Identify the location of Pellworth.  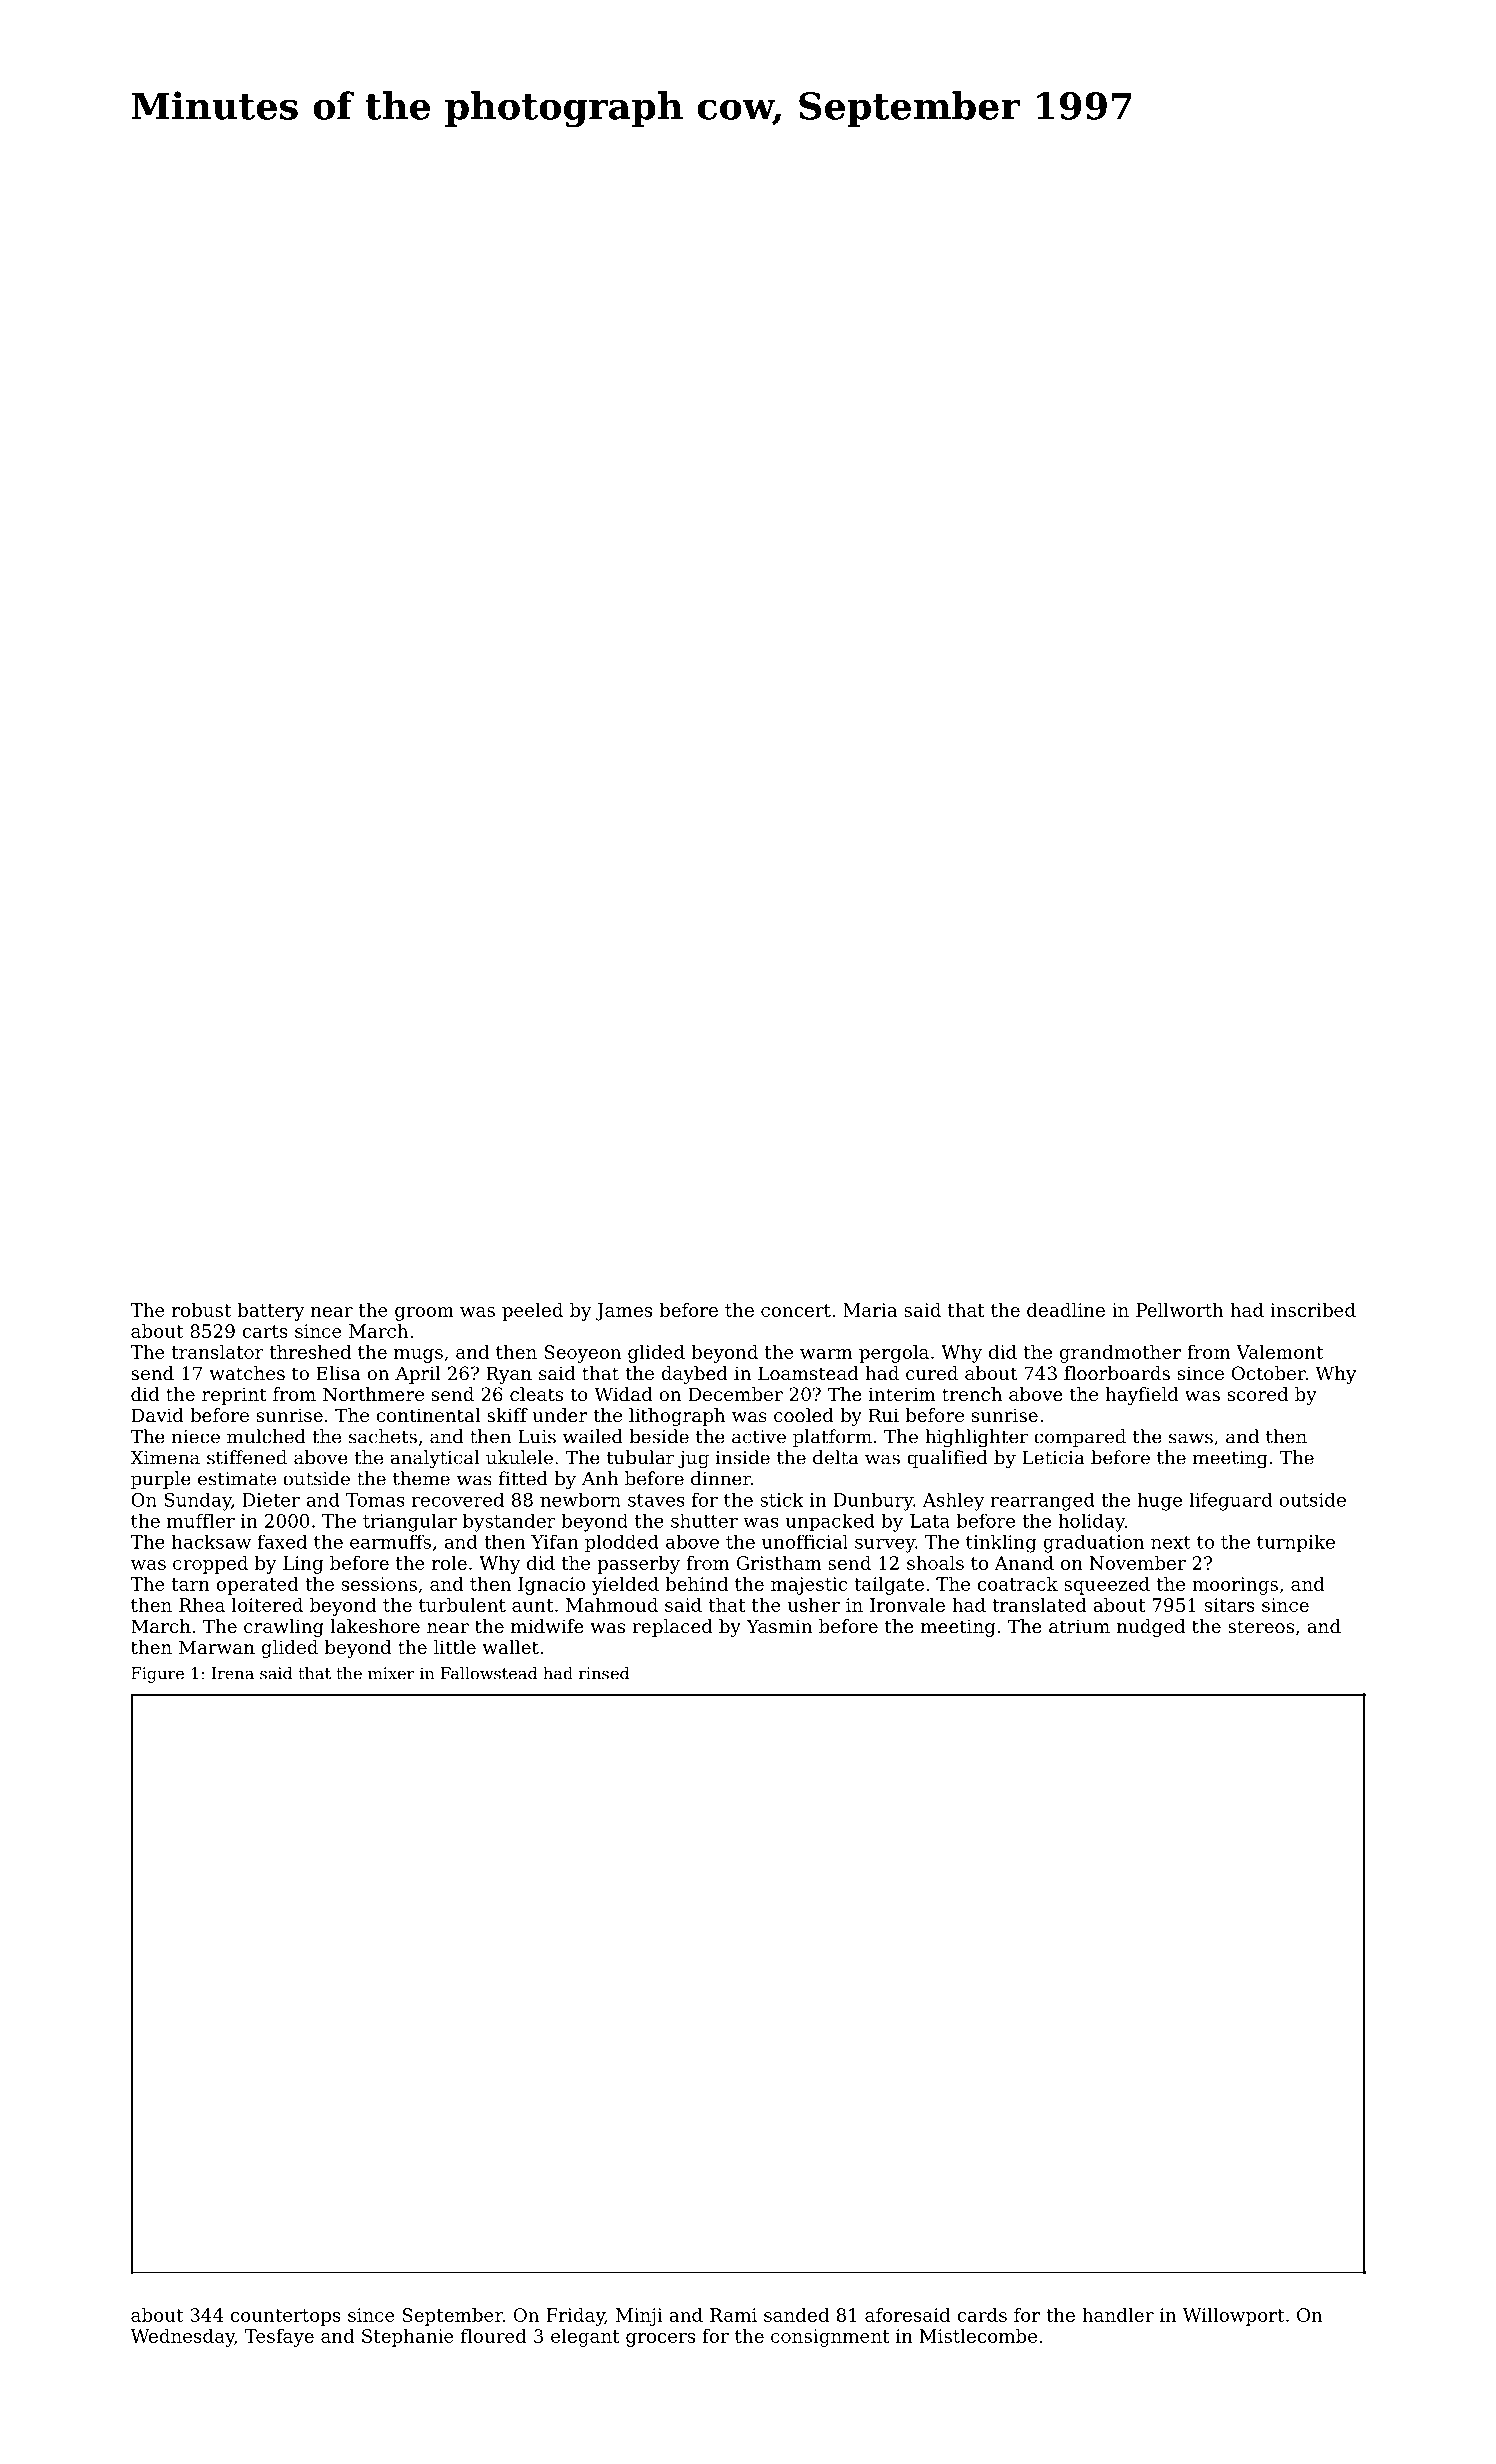
(1179, 1310).
